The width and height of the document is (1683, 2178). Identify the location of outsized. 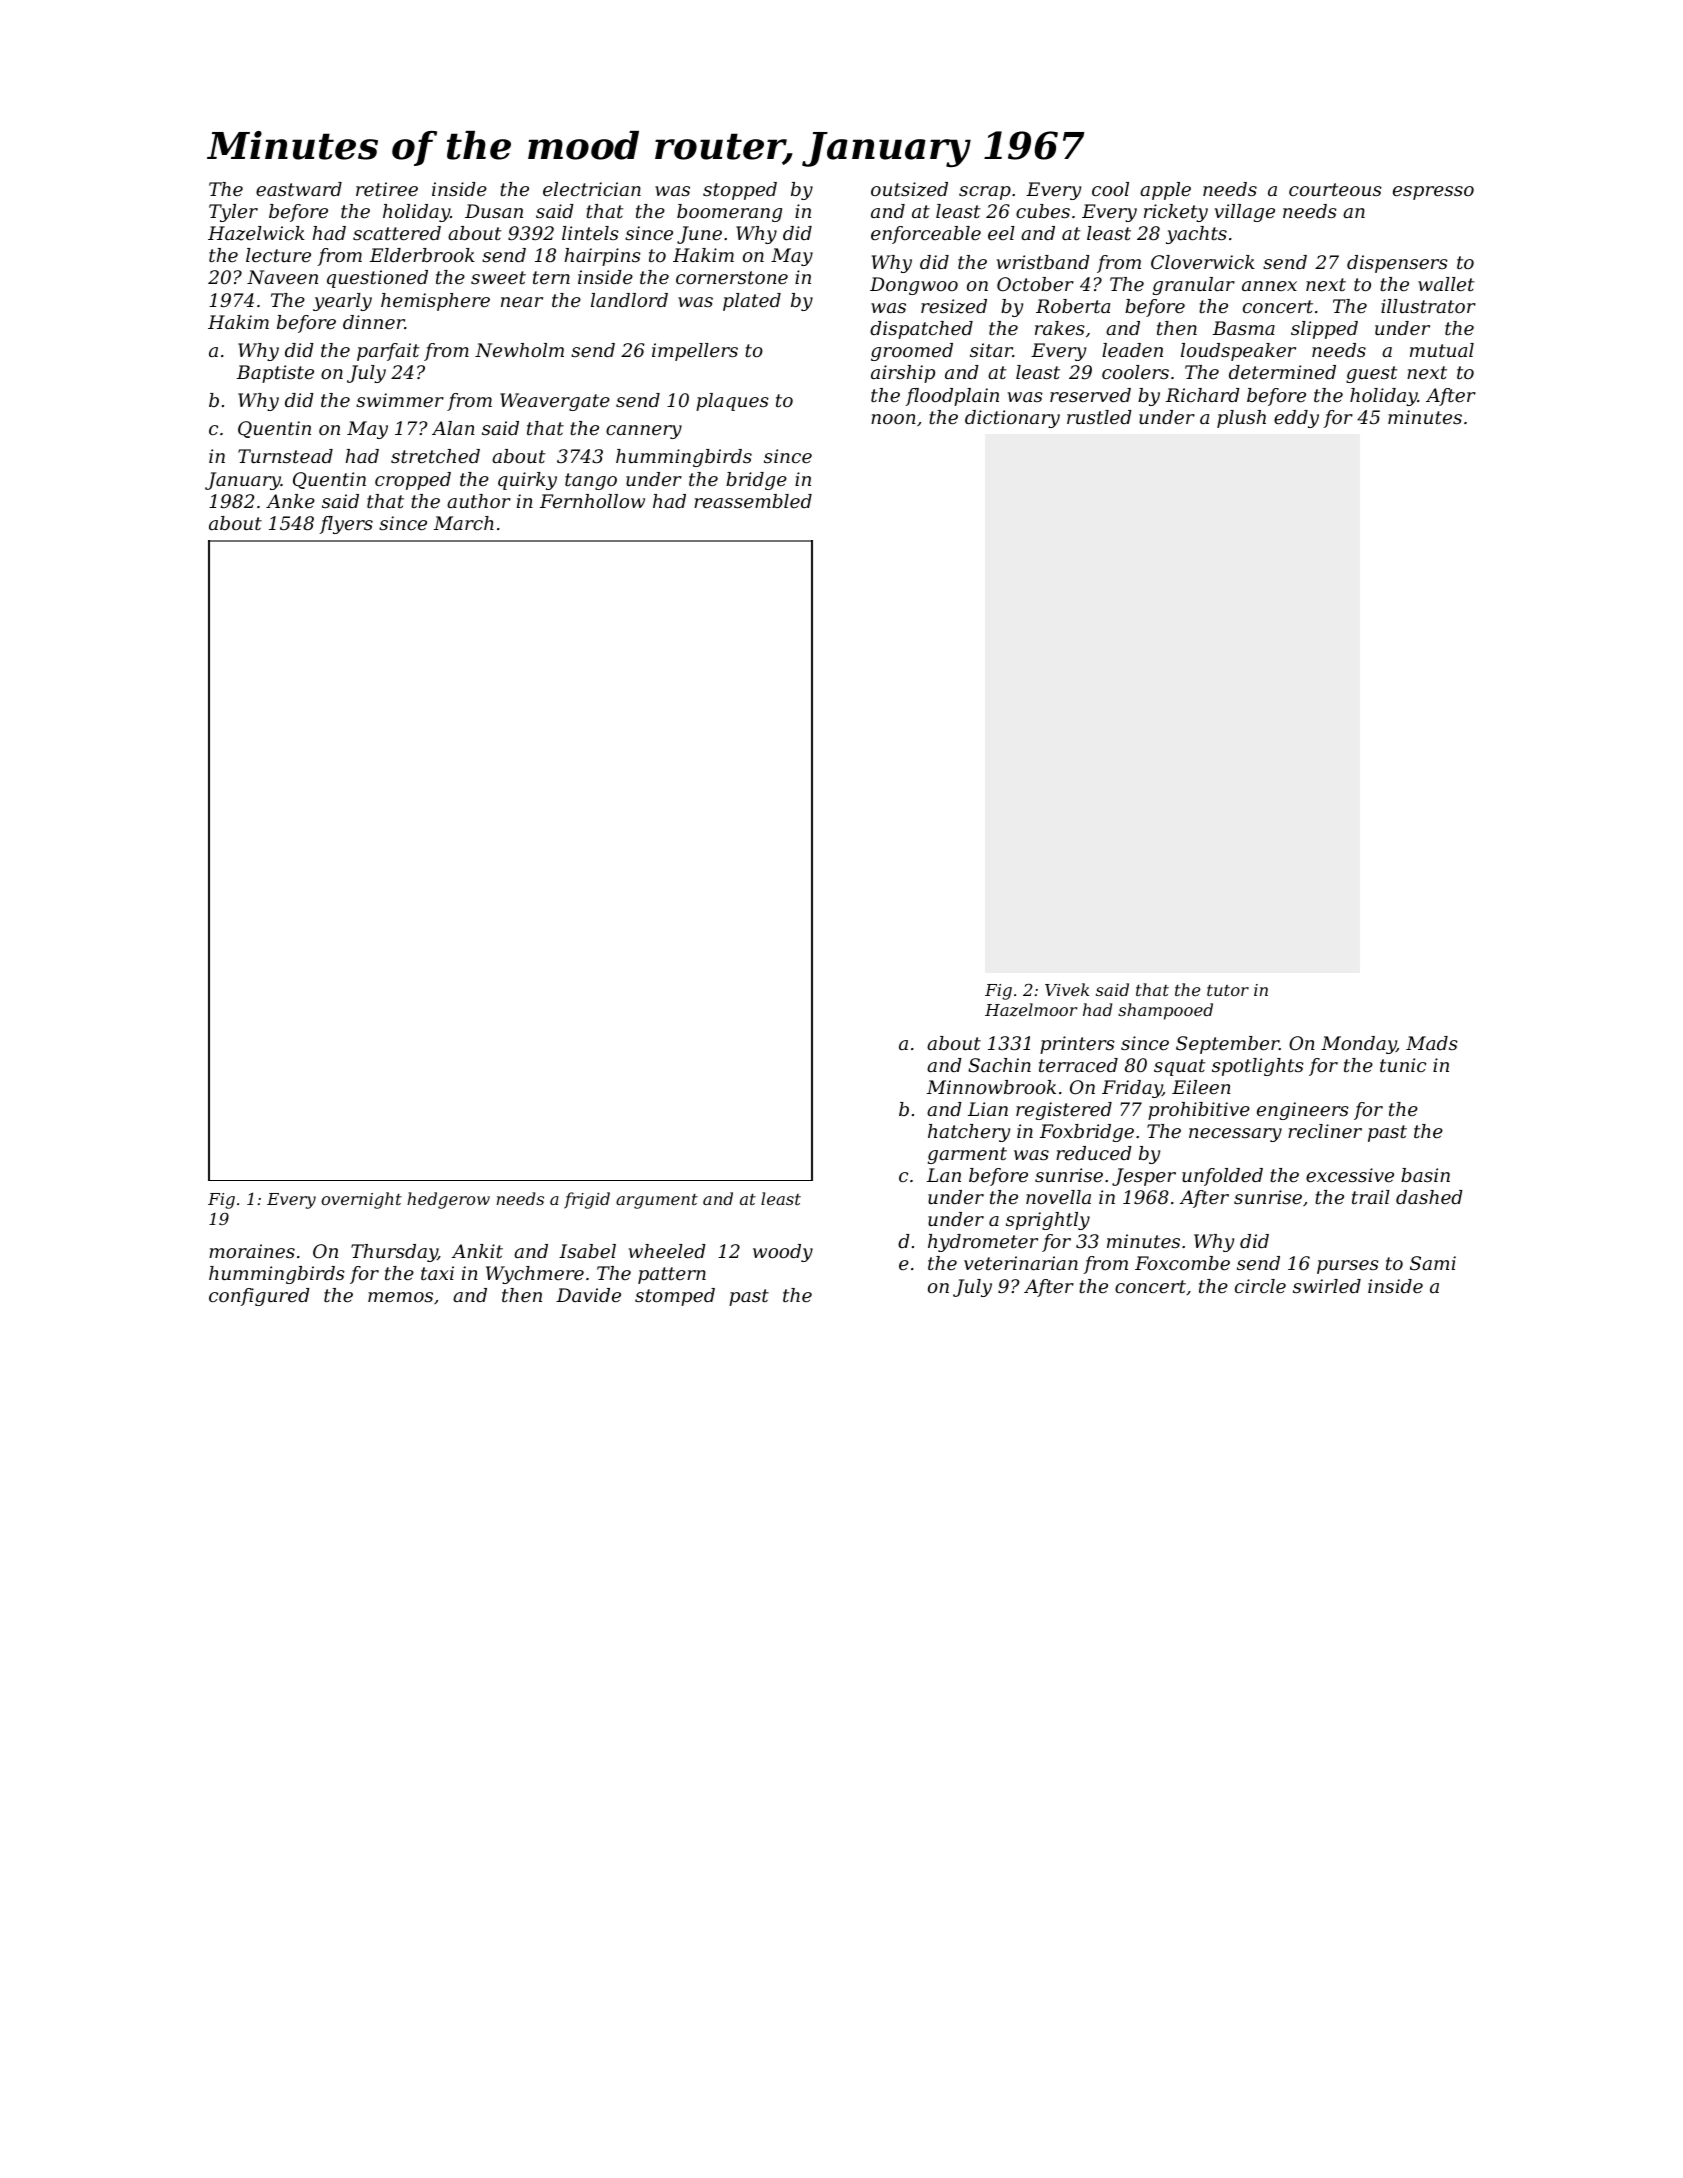
(909, 189).
